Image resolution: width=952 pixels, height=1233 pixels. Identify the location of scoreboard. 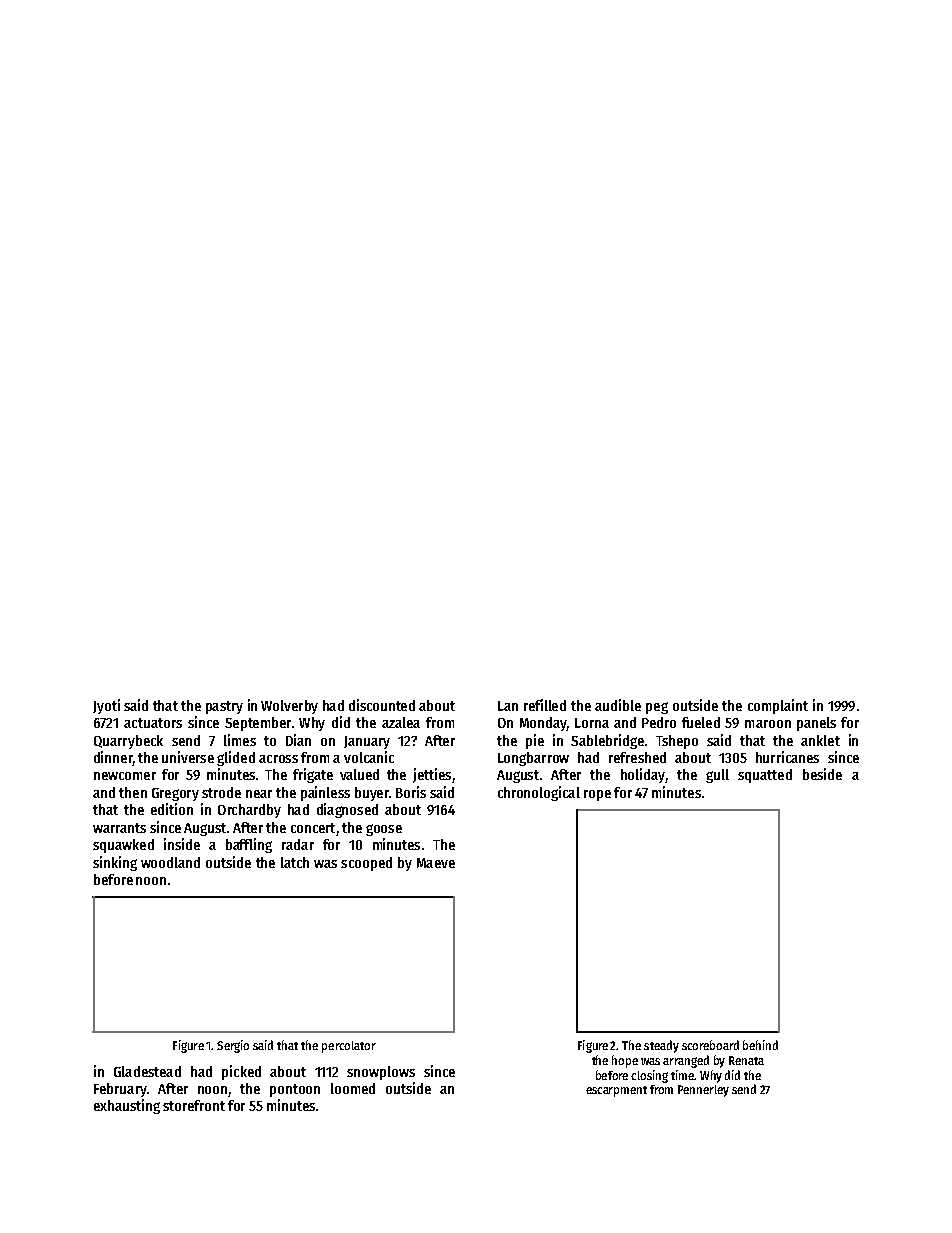
(710, 1045).
